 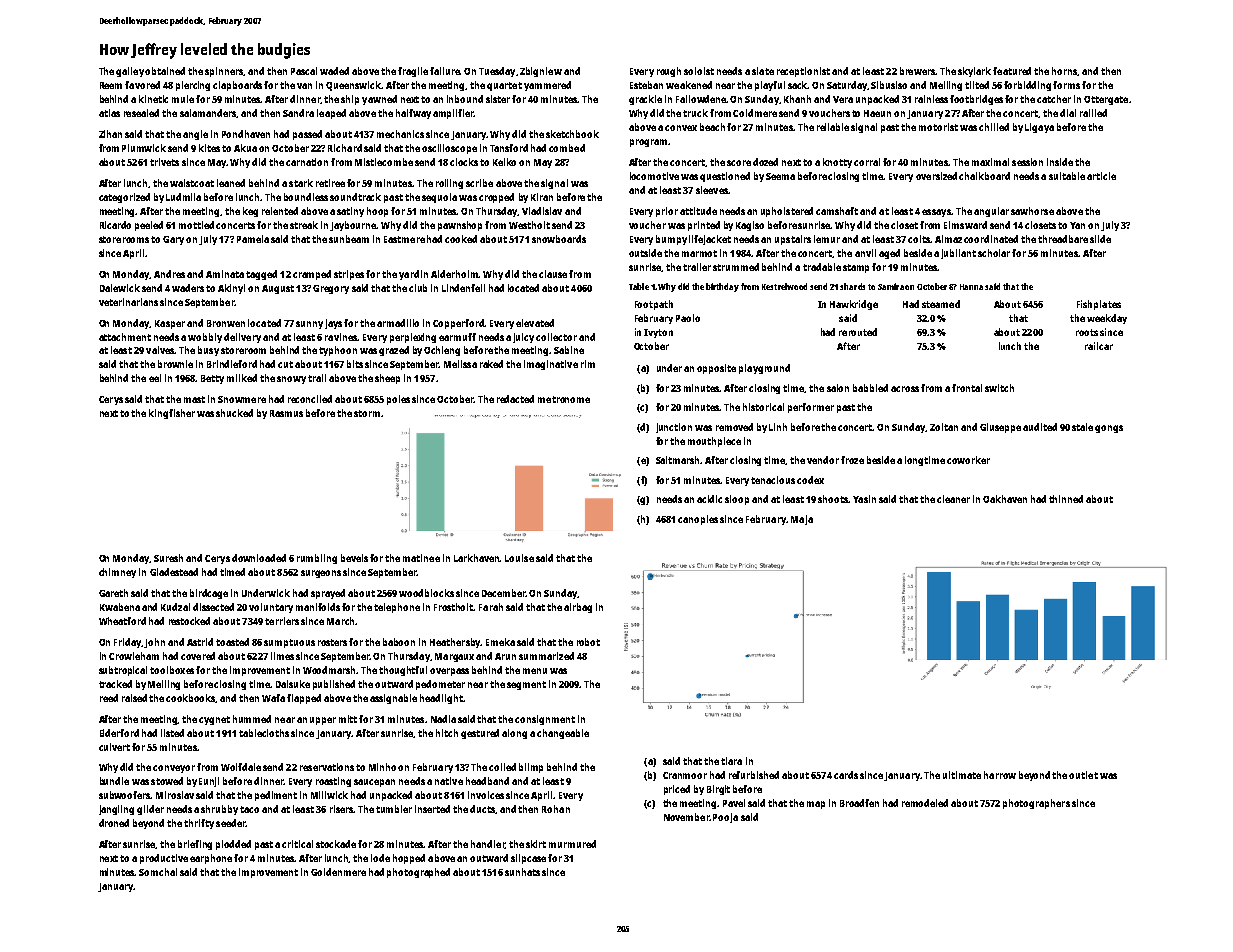 What do you see at coordinates (382, 767) in the document?
I see `Minho` at bounding box center [382, 767].
